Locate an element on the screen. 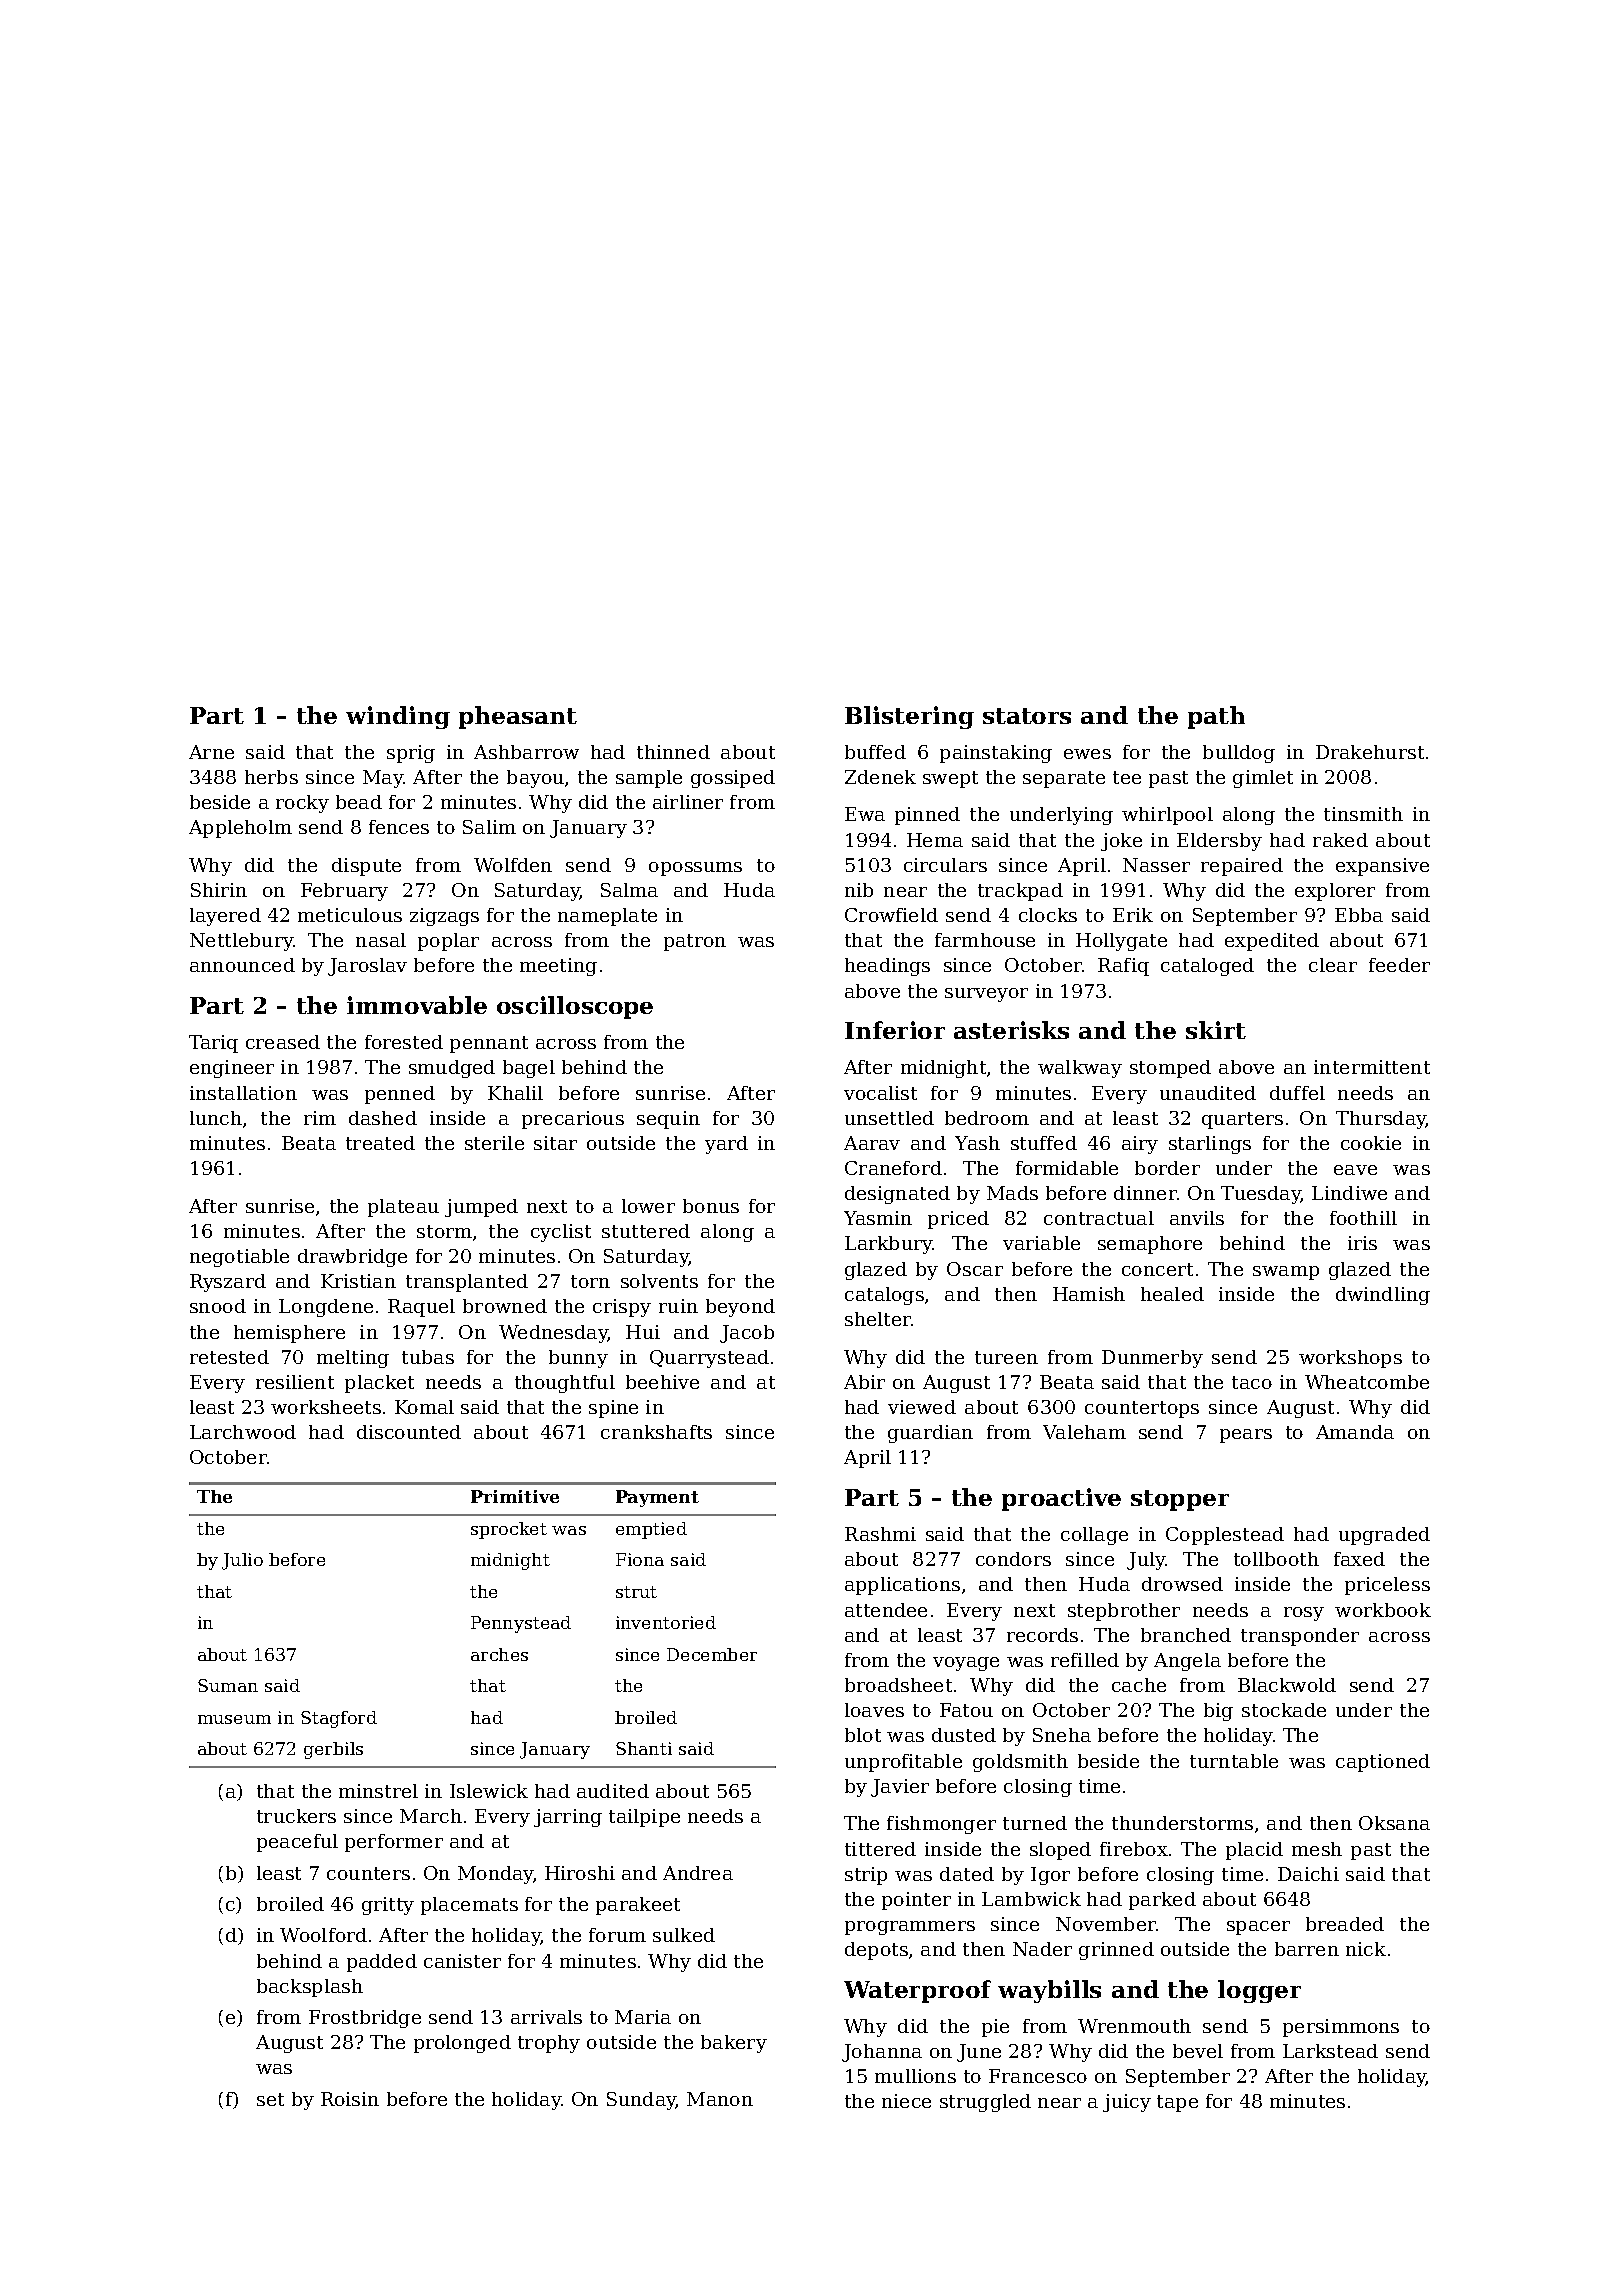 The image size is (1620, 2292). plateau is located at coordinates (403, 1208).
